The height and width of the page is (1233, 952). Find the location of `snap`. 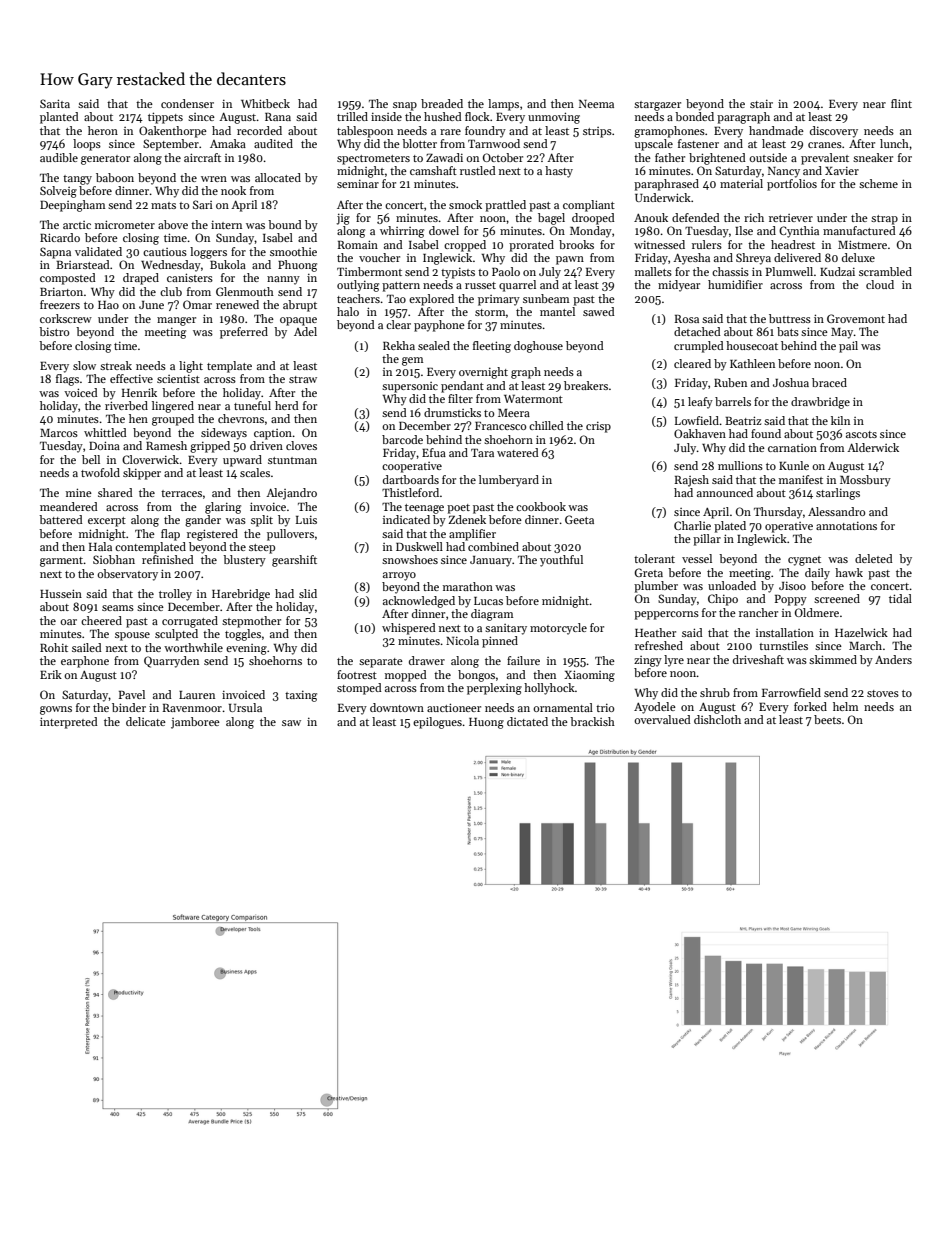

snap is located at coordinates (405, 106).
